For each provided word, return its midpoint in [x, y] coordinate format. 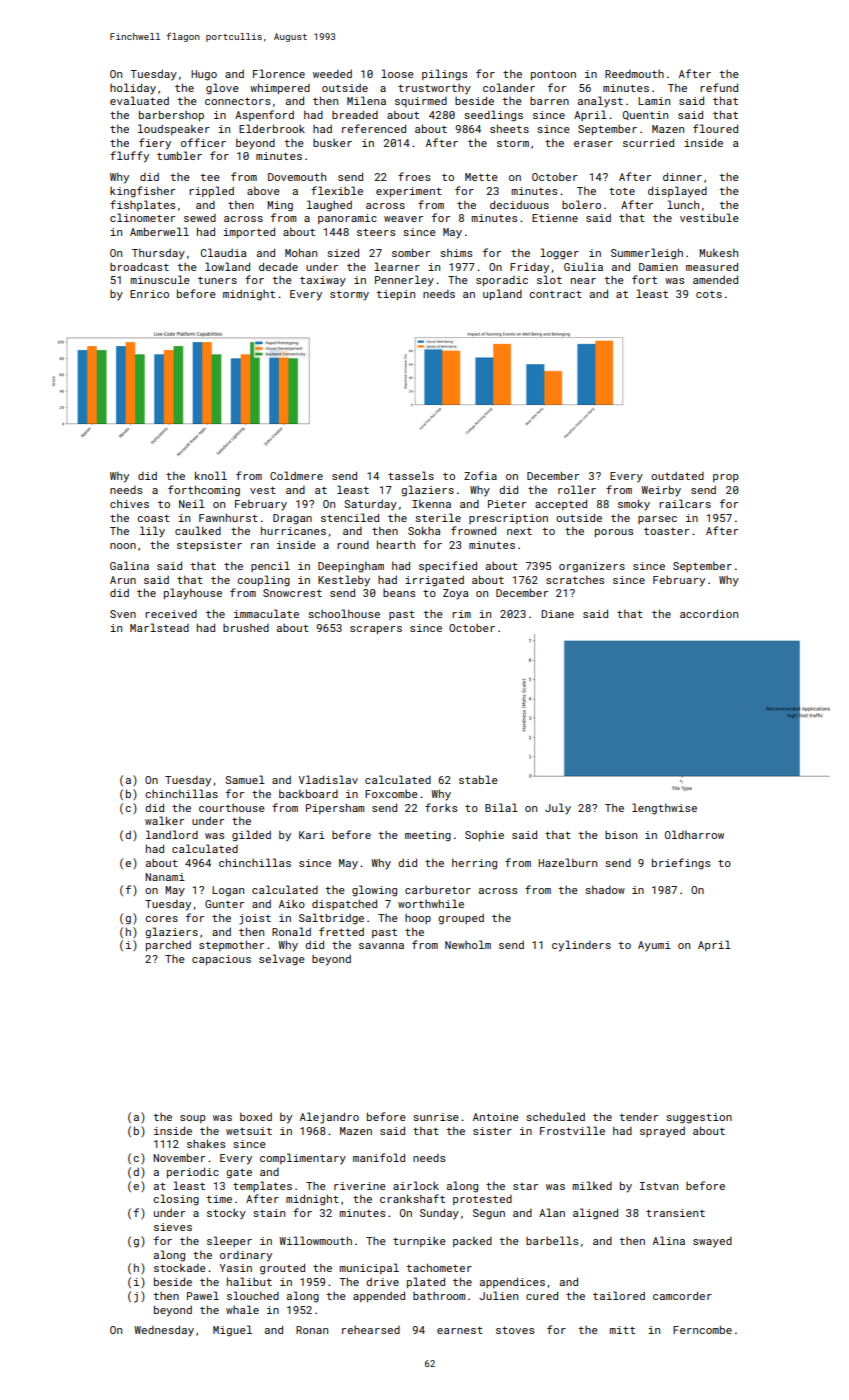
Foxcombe [391, 794]
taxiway [323, 281]
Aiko [292, 904]
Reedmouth [634, 74]
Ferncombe [702, 1329]
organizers [592, 567]
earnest [460, 1330]
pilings [444, 75]
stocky [226, 1214]
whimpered [280, 88]
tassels [411, 475]
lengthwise [664, 809]
